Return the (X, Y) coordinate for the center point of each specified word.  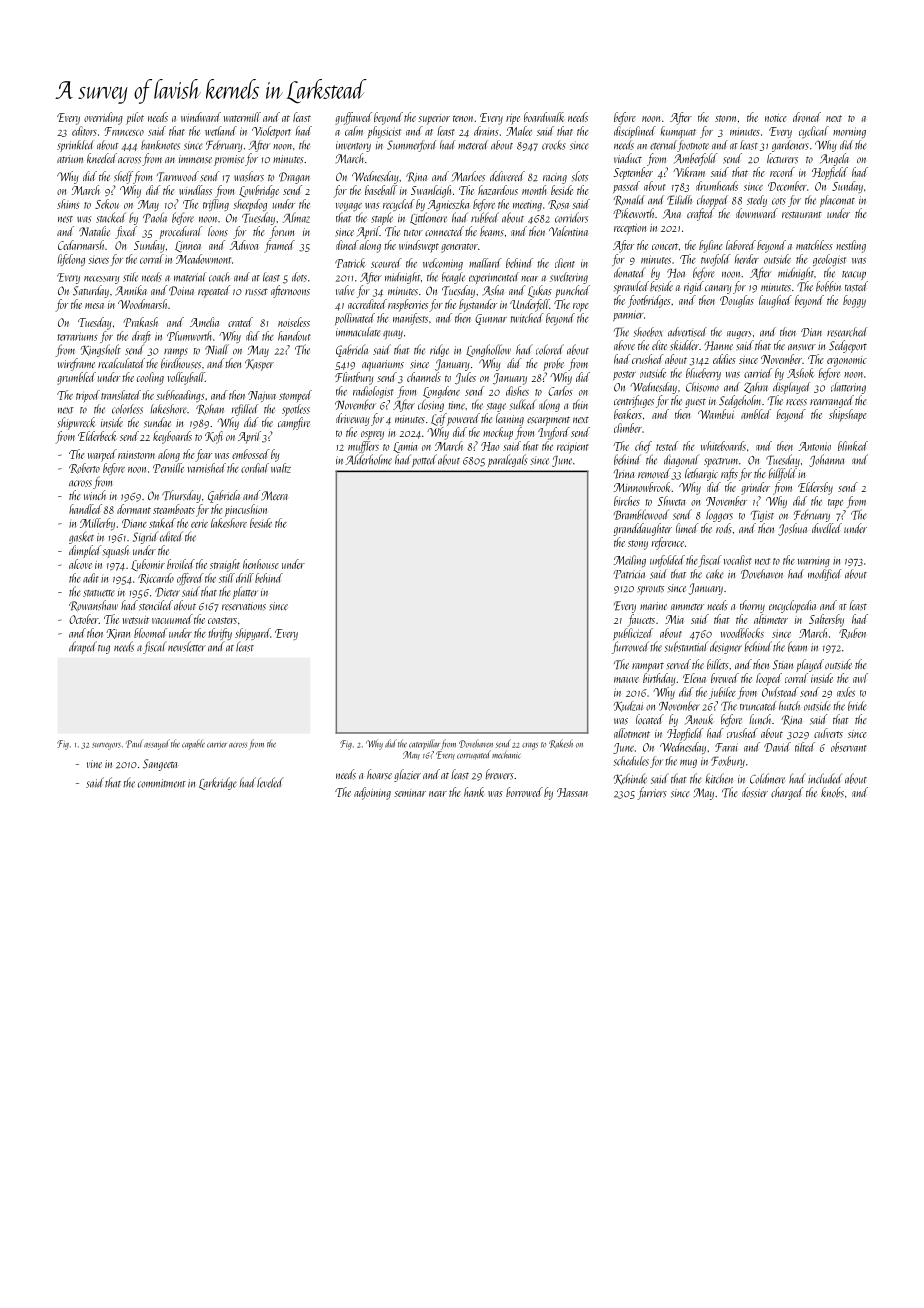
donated (630, 272)
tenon (463, 118)
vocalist (737, 560)
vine (94, 764)
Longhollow (488, 350)
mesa (94, 306)
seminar (410, 793)
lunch (760, 719)
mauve (626, 680)
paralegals (507, 460)
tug (104, 649)
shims (68, 204)
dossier (755, 792)
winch (95, 495)
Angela (834, 159)
